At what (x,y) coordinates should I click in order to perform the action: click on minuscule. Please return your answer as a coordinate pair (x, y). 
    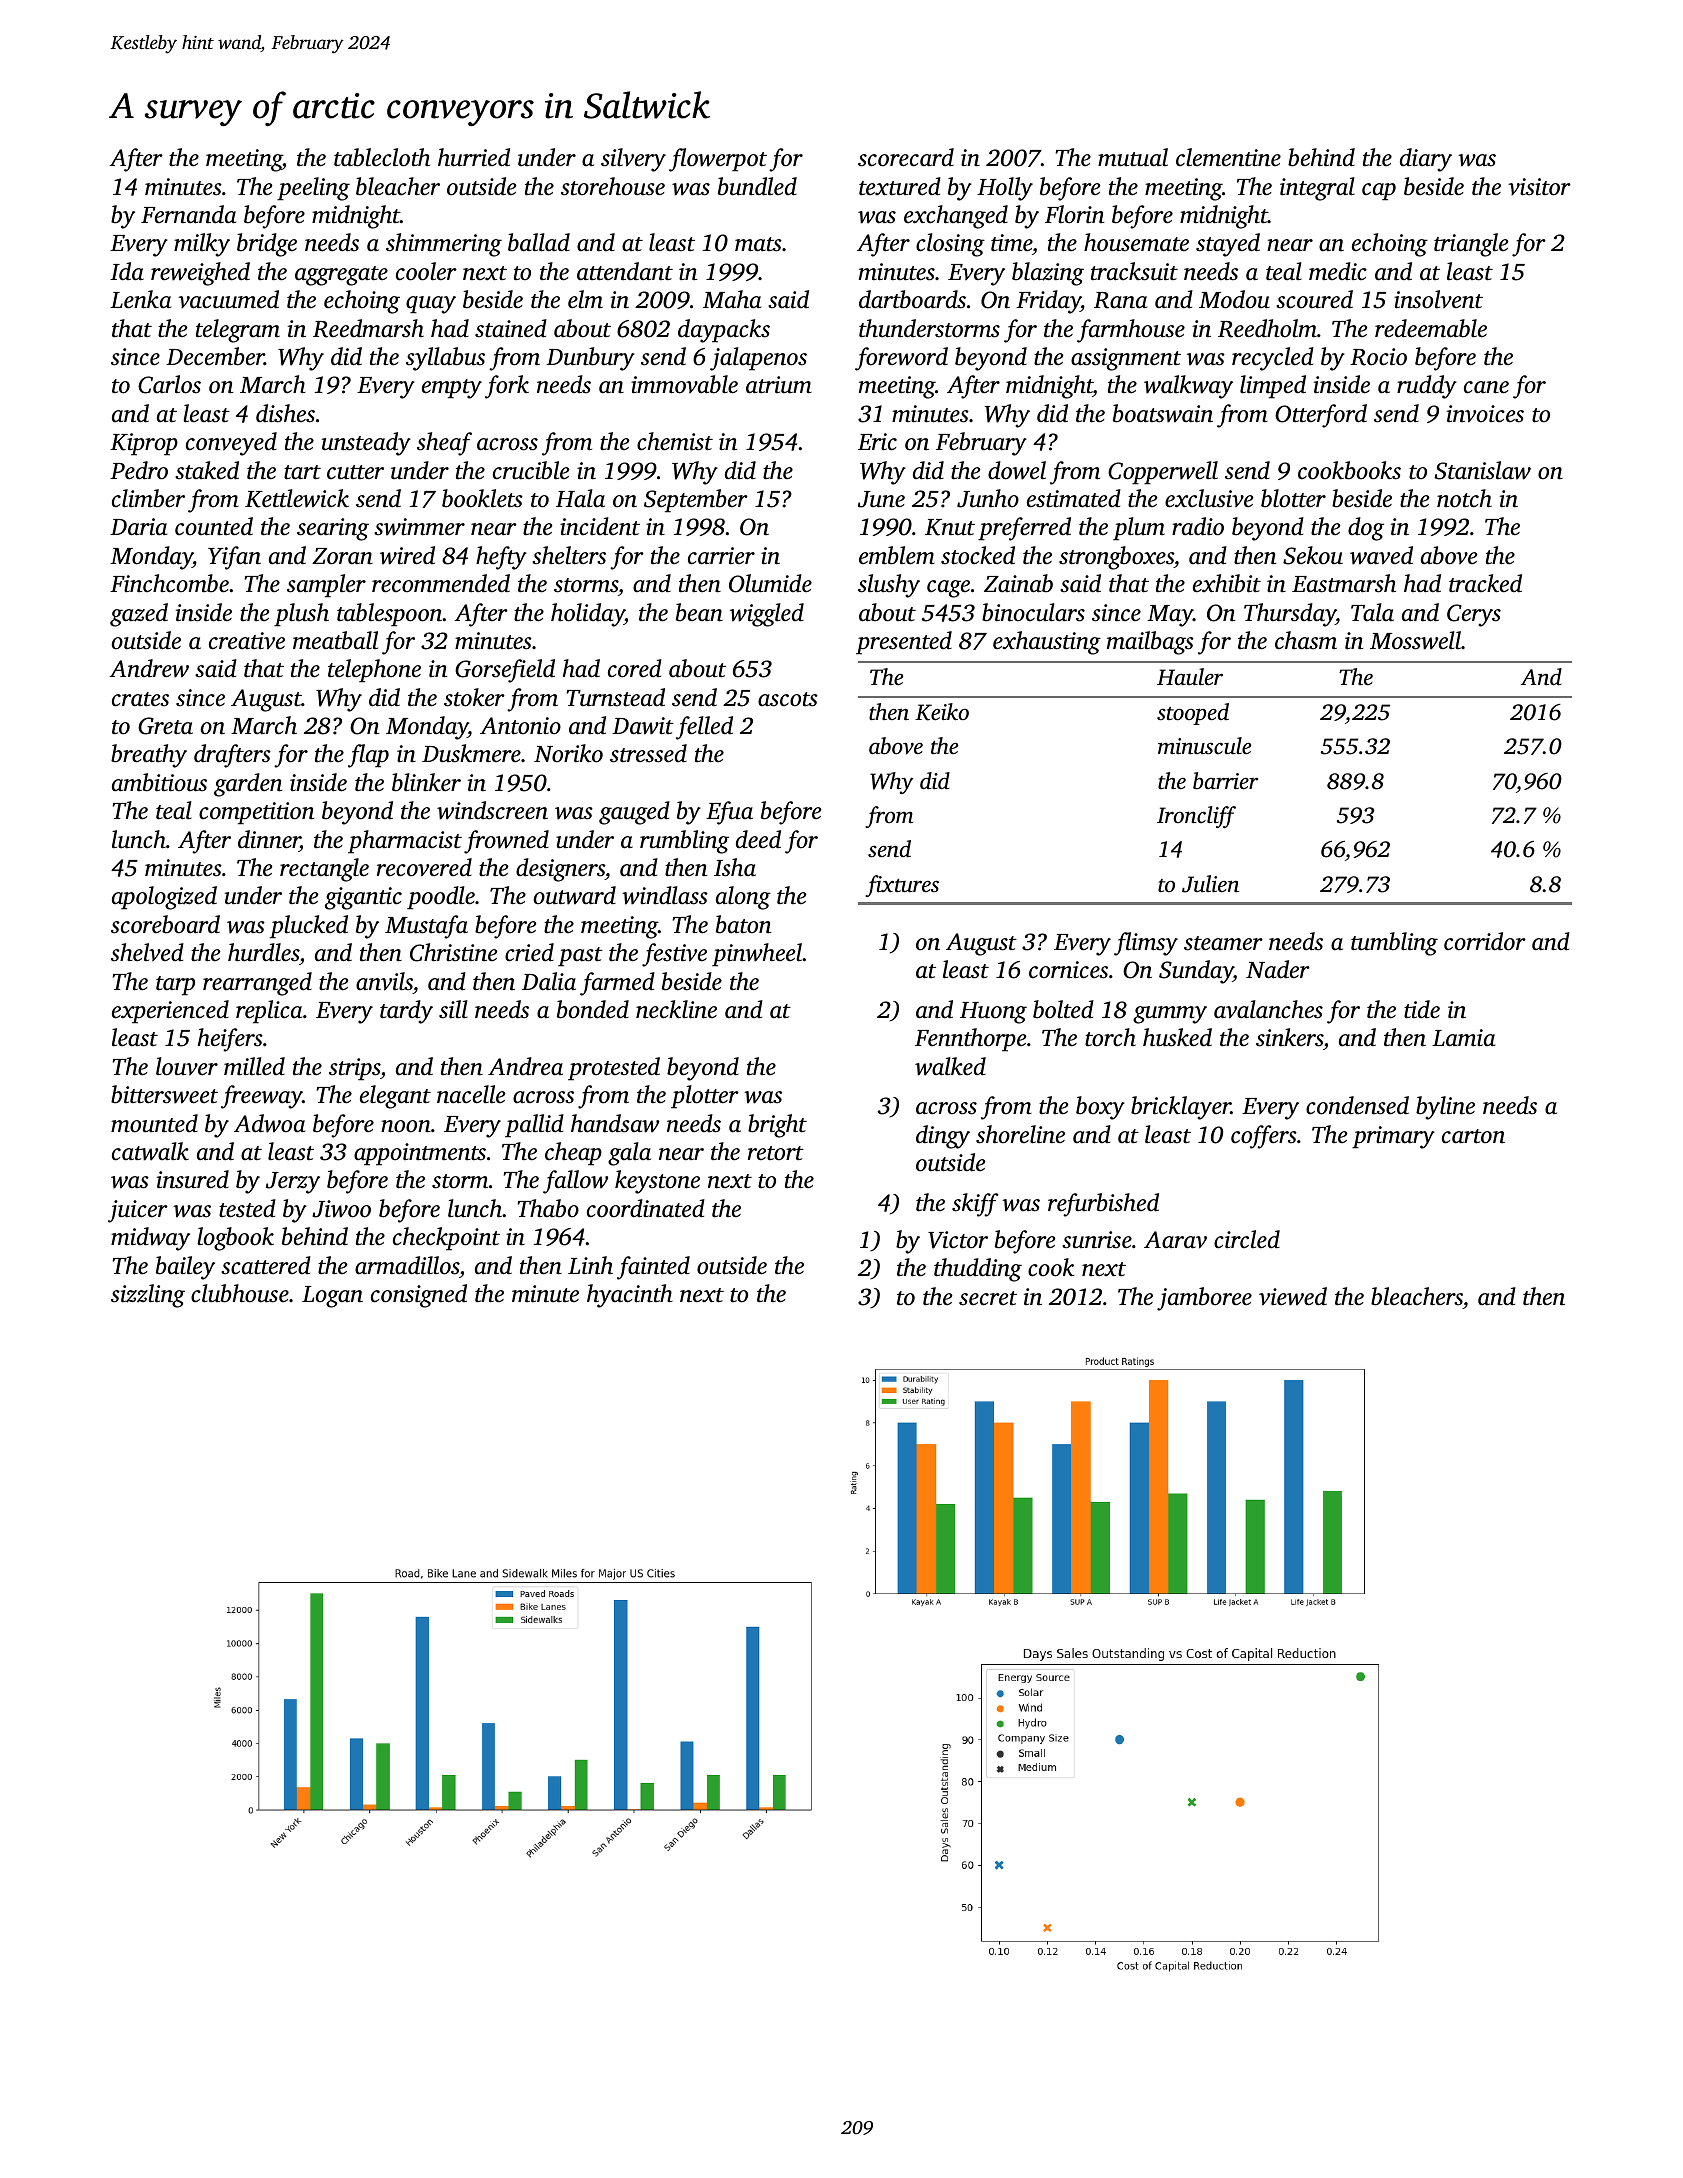
    Looking at the image, I should click on (1204, 746).
